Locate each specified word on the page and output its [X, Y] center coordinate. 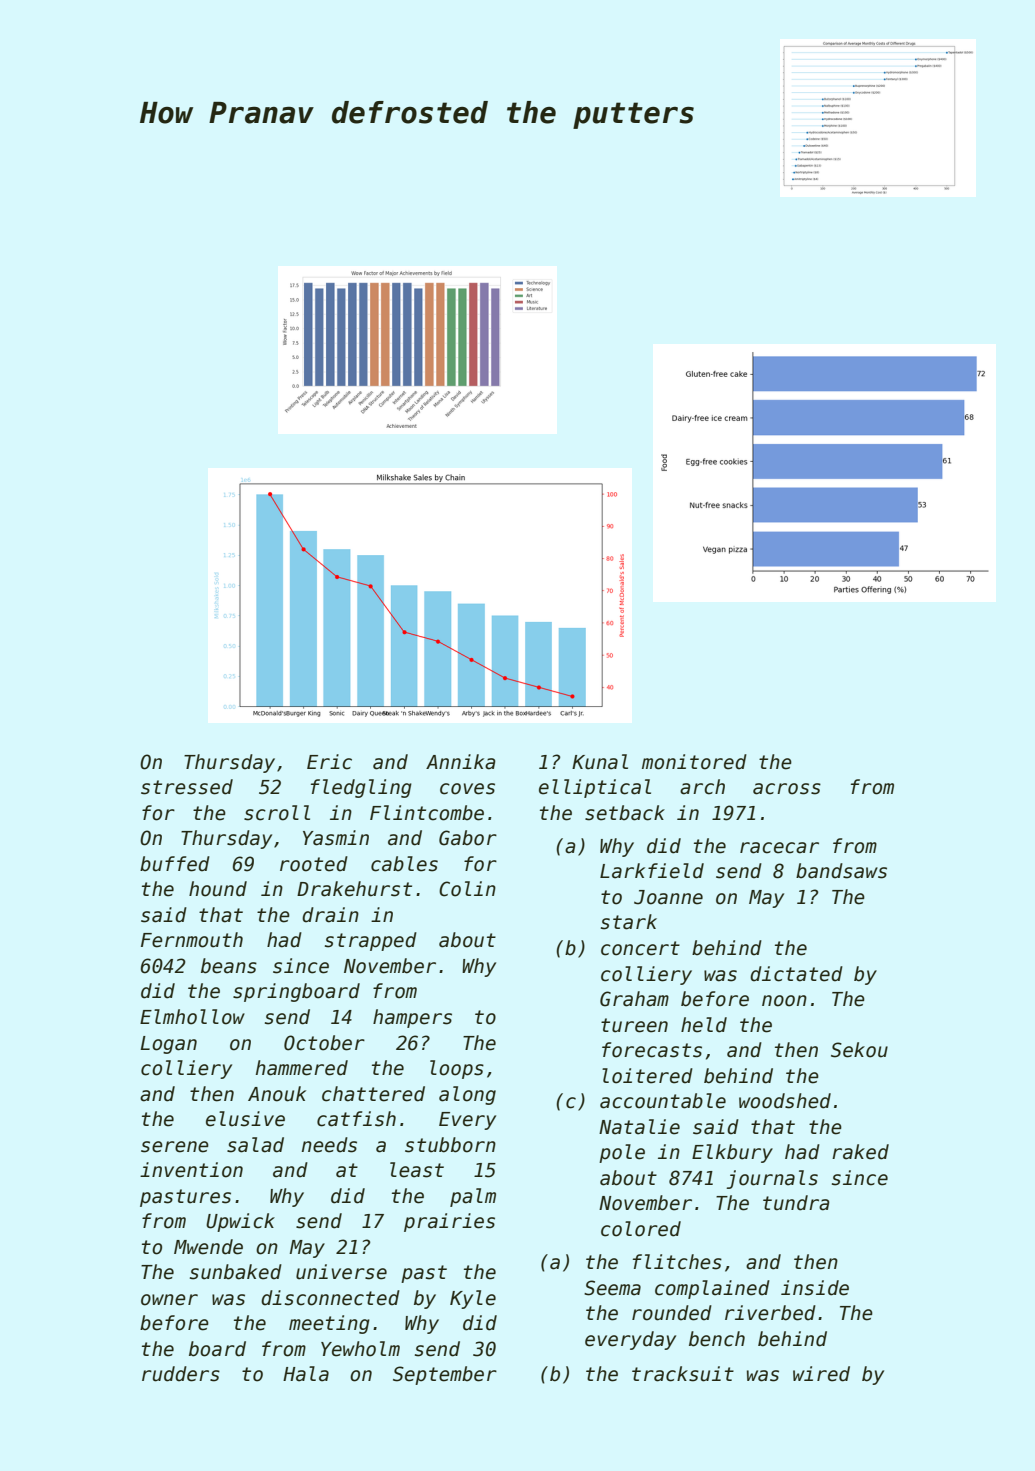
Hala [306, 1374]
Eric [329, 762]
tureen [634, 1025]
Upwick [240, 1222]
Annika [461, 762]
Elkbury [732, 1153]
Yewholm [360, 1349]
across [787, 789]
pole [622, 1153]
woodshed [785, 1101]
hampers [412, 1018]
